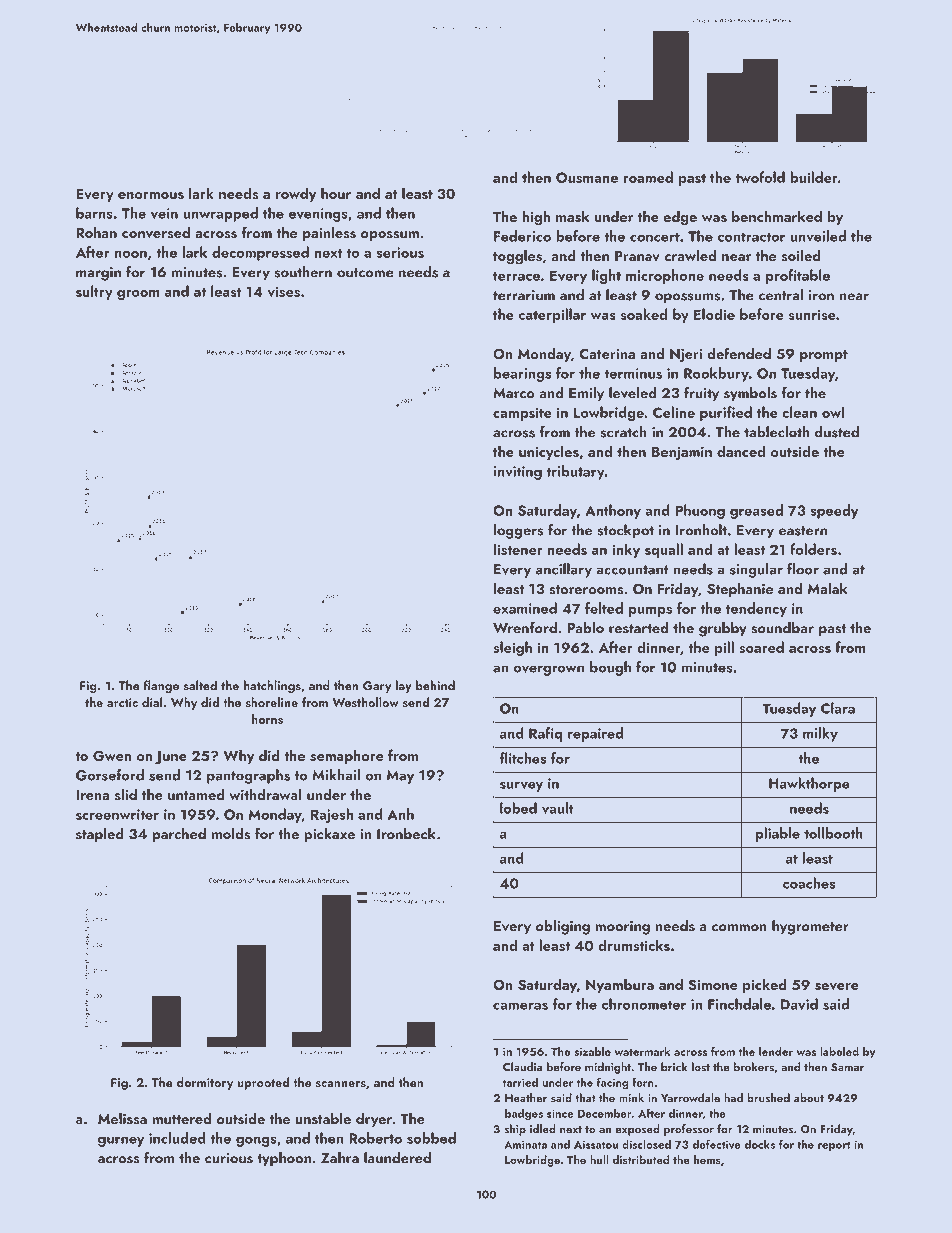 Image resolution: width=952 pixels, height=1233 pixels. What do you see at coordinates (100, 835) in the page?
I see `stapled` at bounding box center [100, 835].
